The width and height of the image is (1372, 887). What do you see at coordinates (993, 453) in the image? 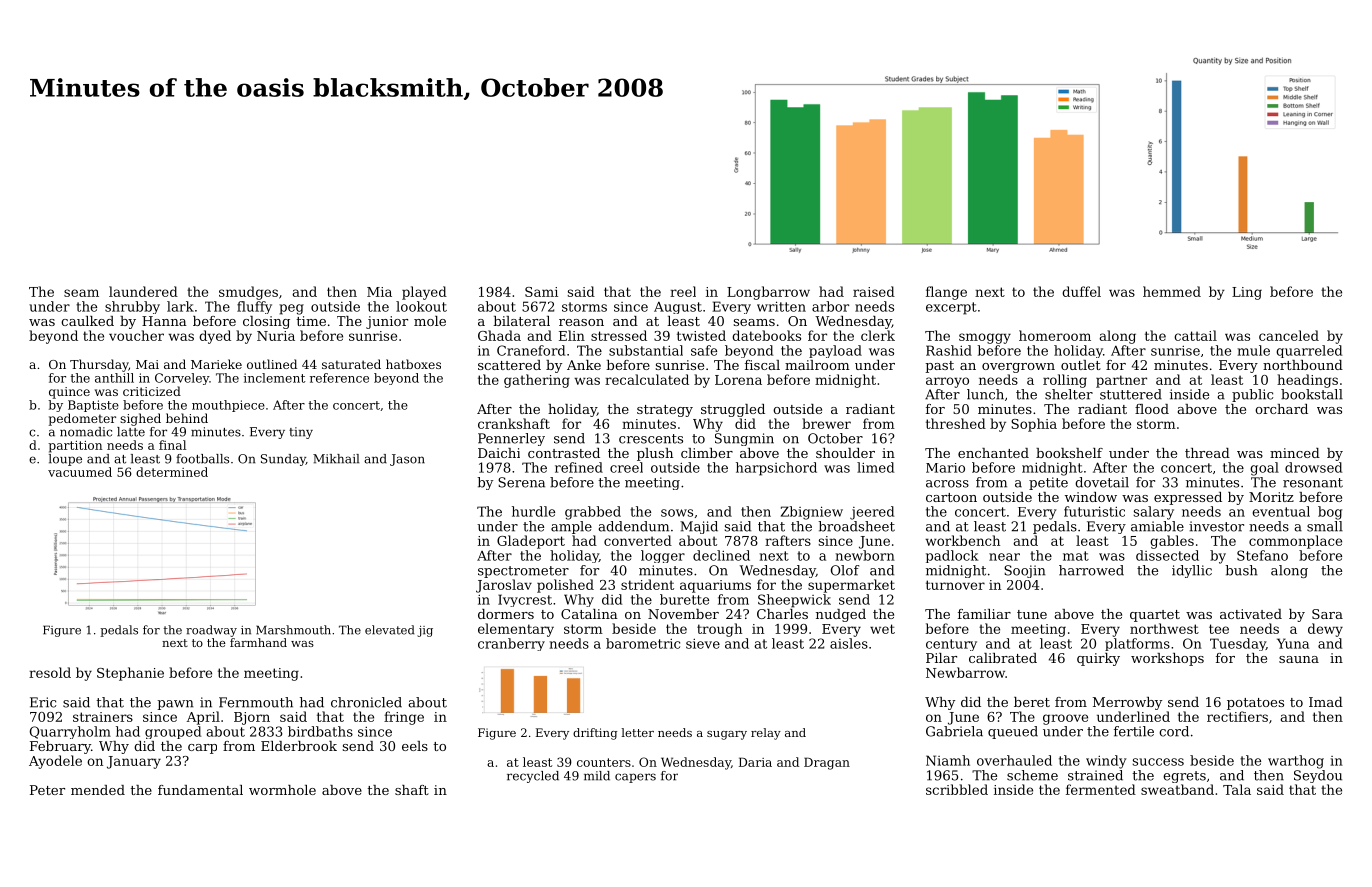
I see `enchanted` at bounding box center [993, 453].
